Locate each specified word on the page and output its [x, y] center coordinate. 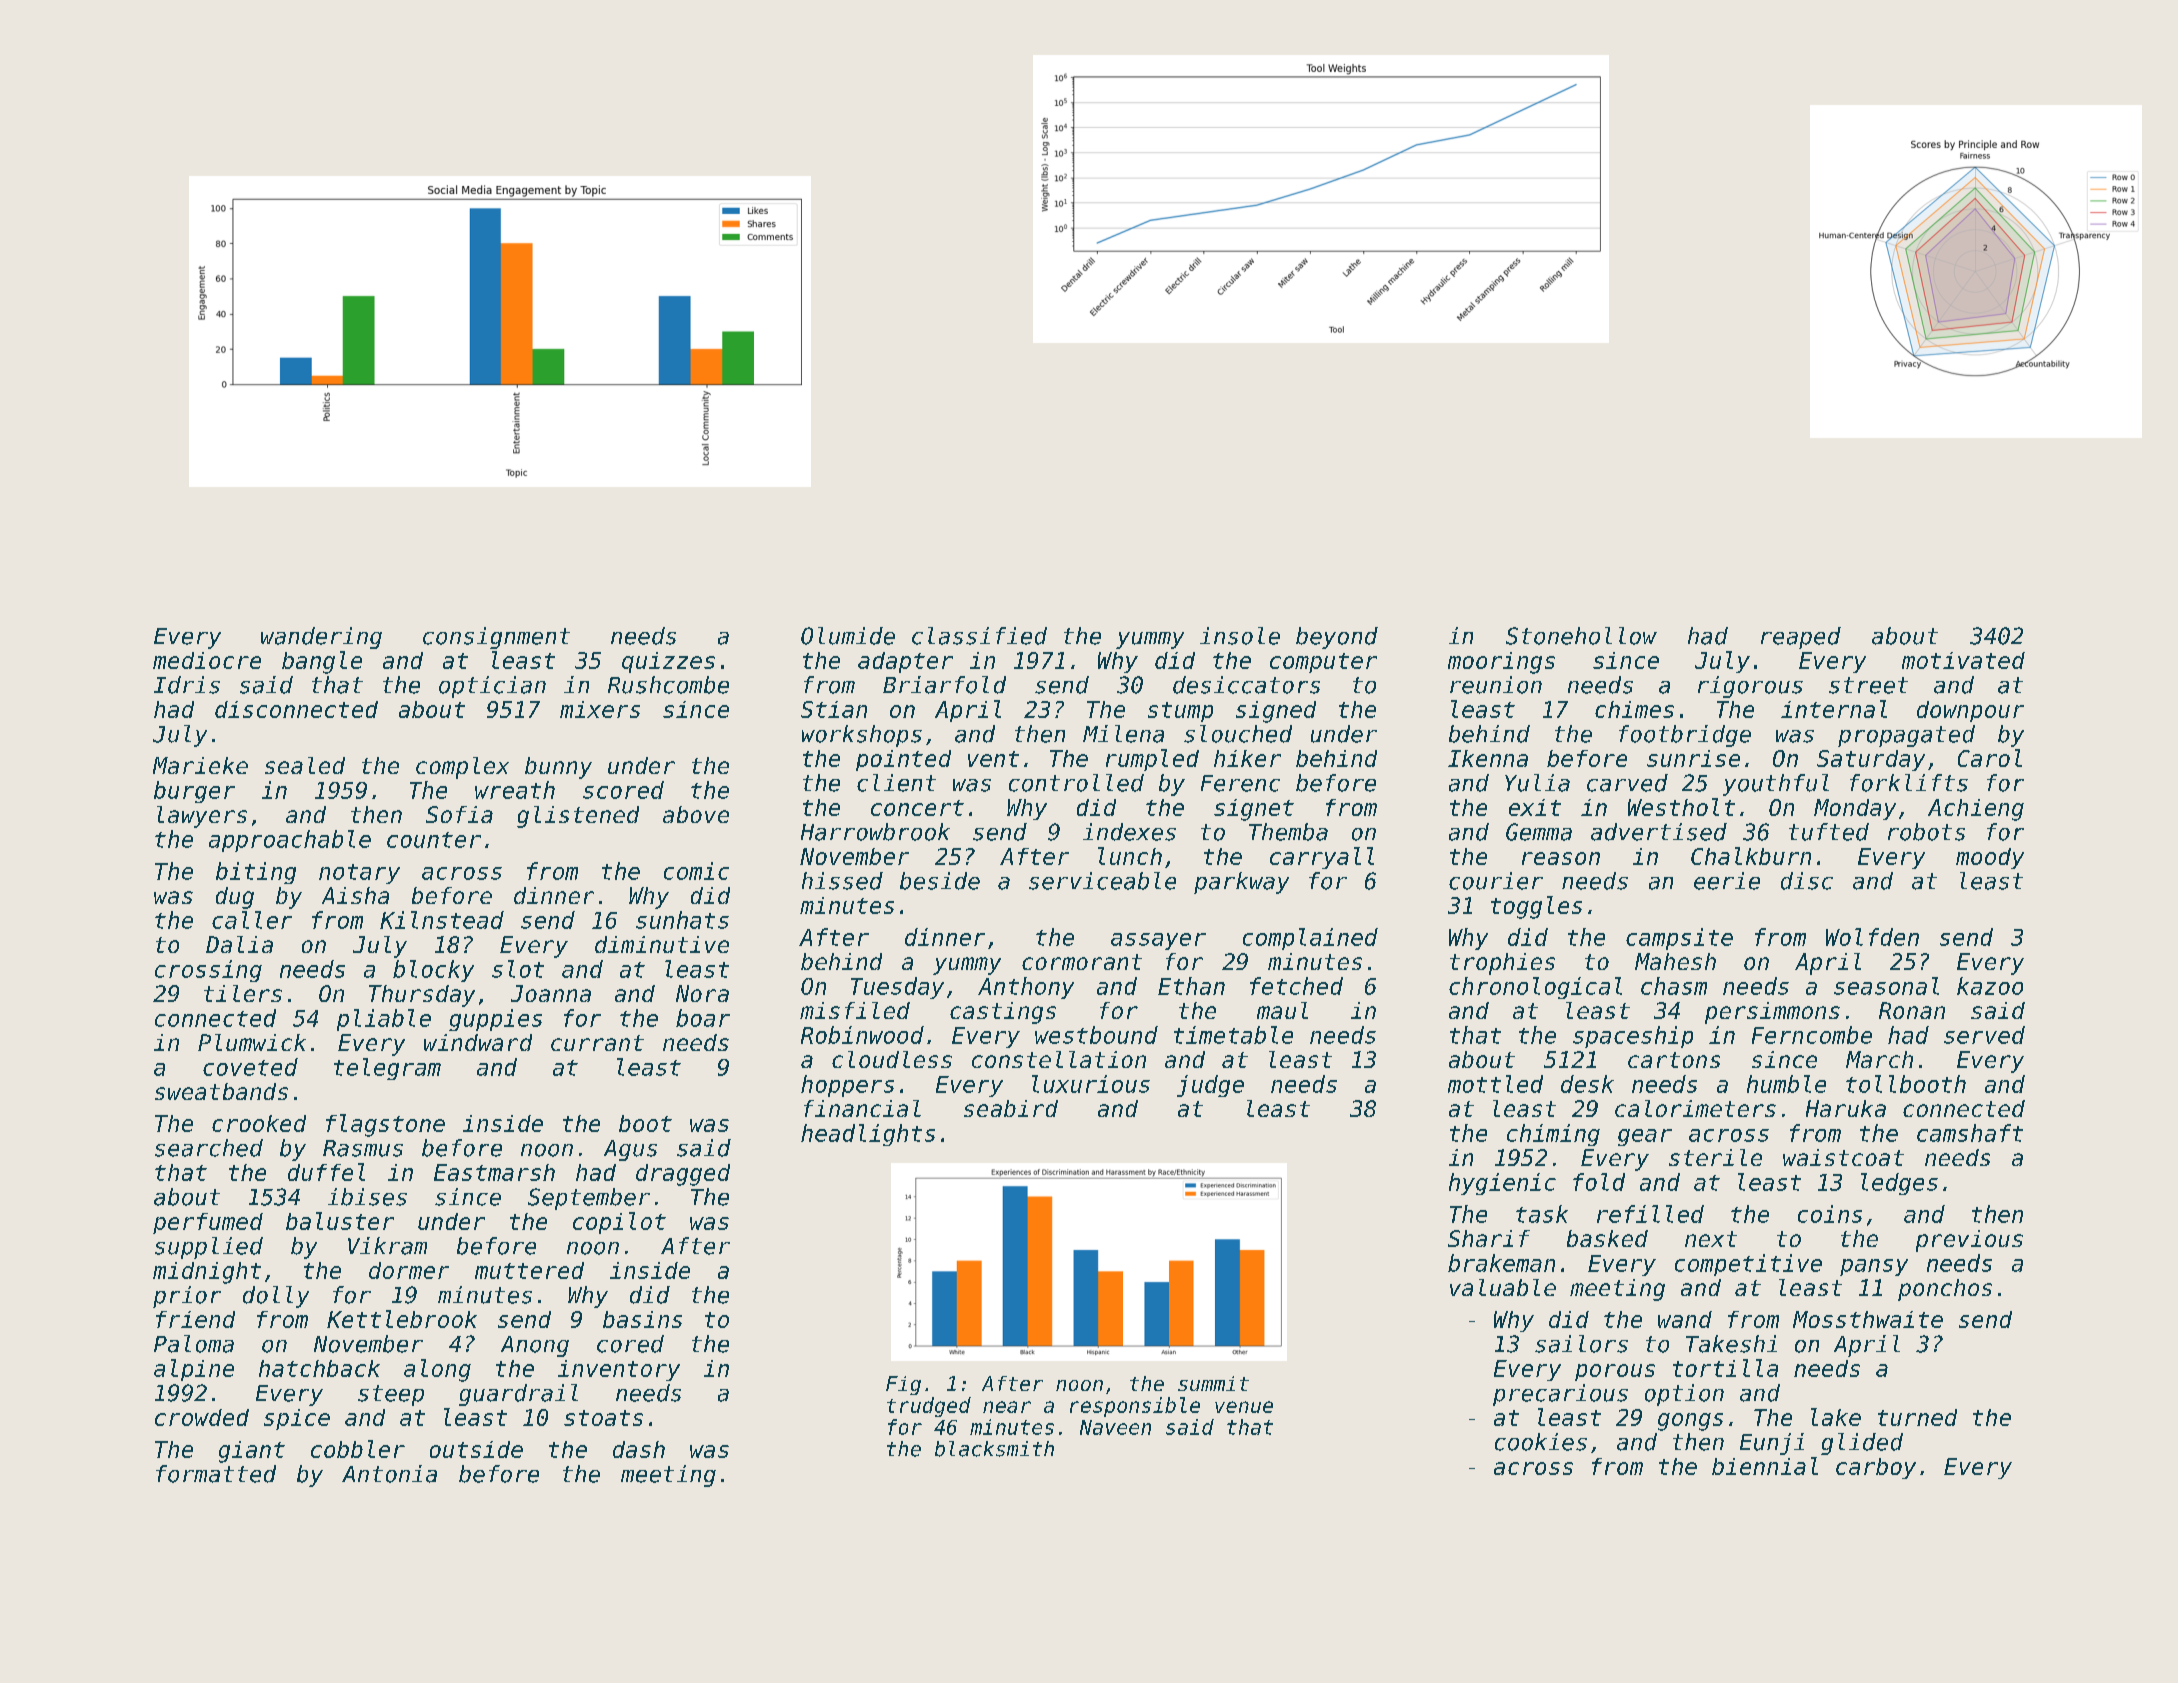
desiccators [1246, 685]
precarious [1560, 1395]
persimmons [1772, 1013]
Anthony [1026, 988]
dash [639, 1449]
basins [642, 1319]
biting [256, 873]
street [1868, 685]
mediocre [207, 660]
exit [1535, 807]
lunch [1130, 856]
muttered [529, 1270]
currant [597, 1043]
